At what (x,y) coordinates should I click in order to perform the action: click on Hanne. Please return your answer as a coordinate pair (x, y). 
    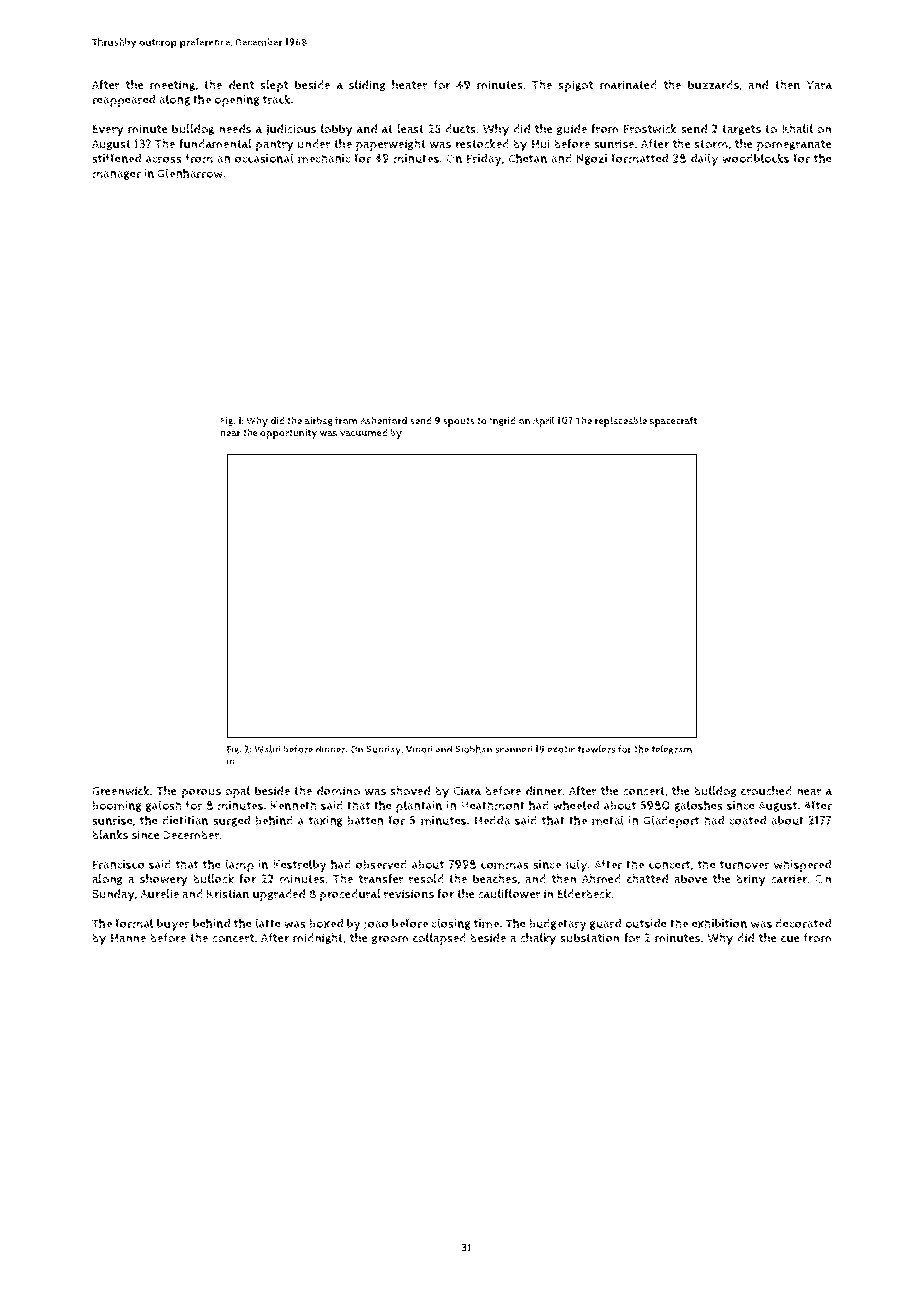
    Looking at the image, I should click on (128, 938).
